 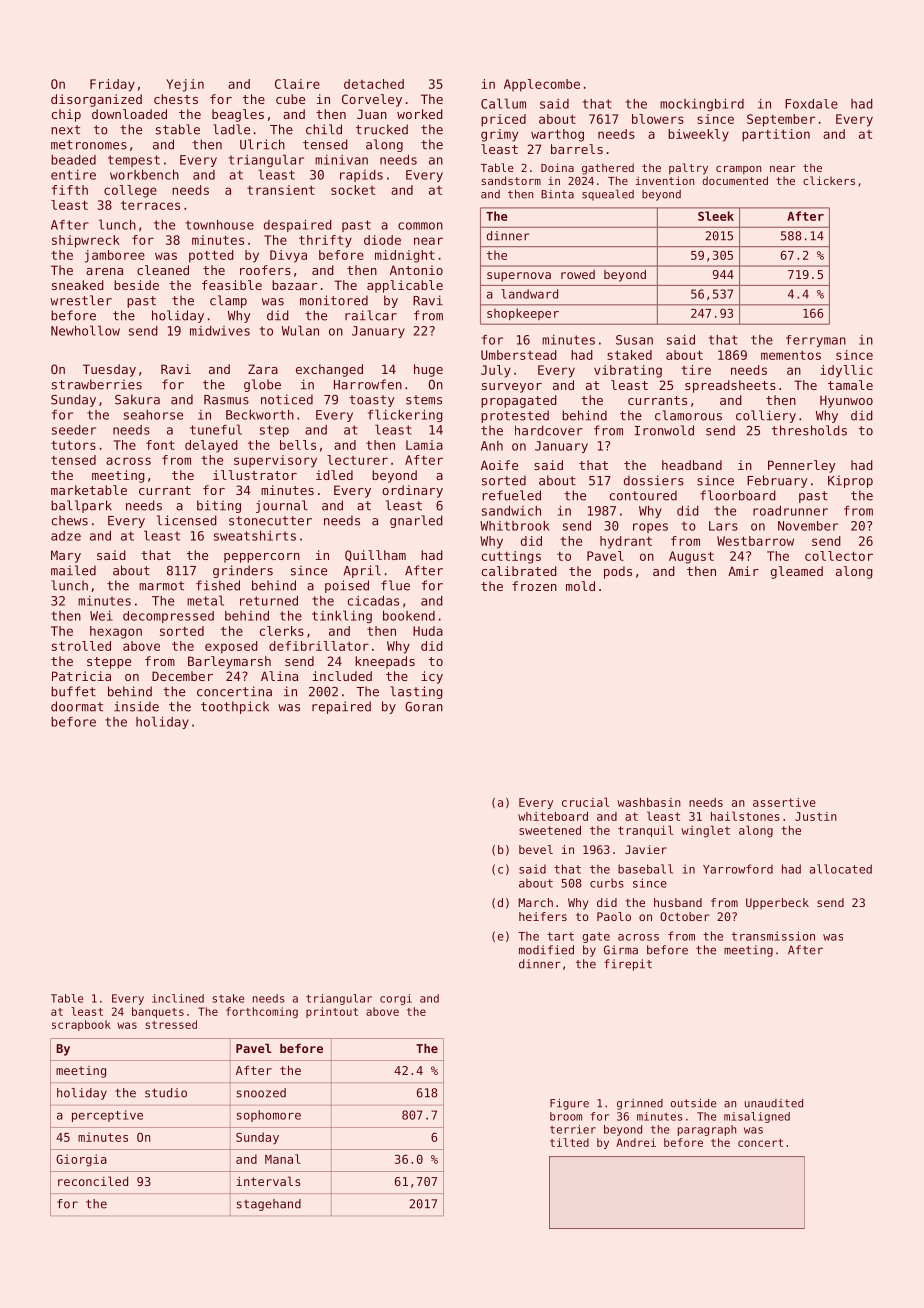 I want to click on March, so click(x=535, y=902).
